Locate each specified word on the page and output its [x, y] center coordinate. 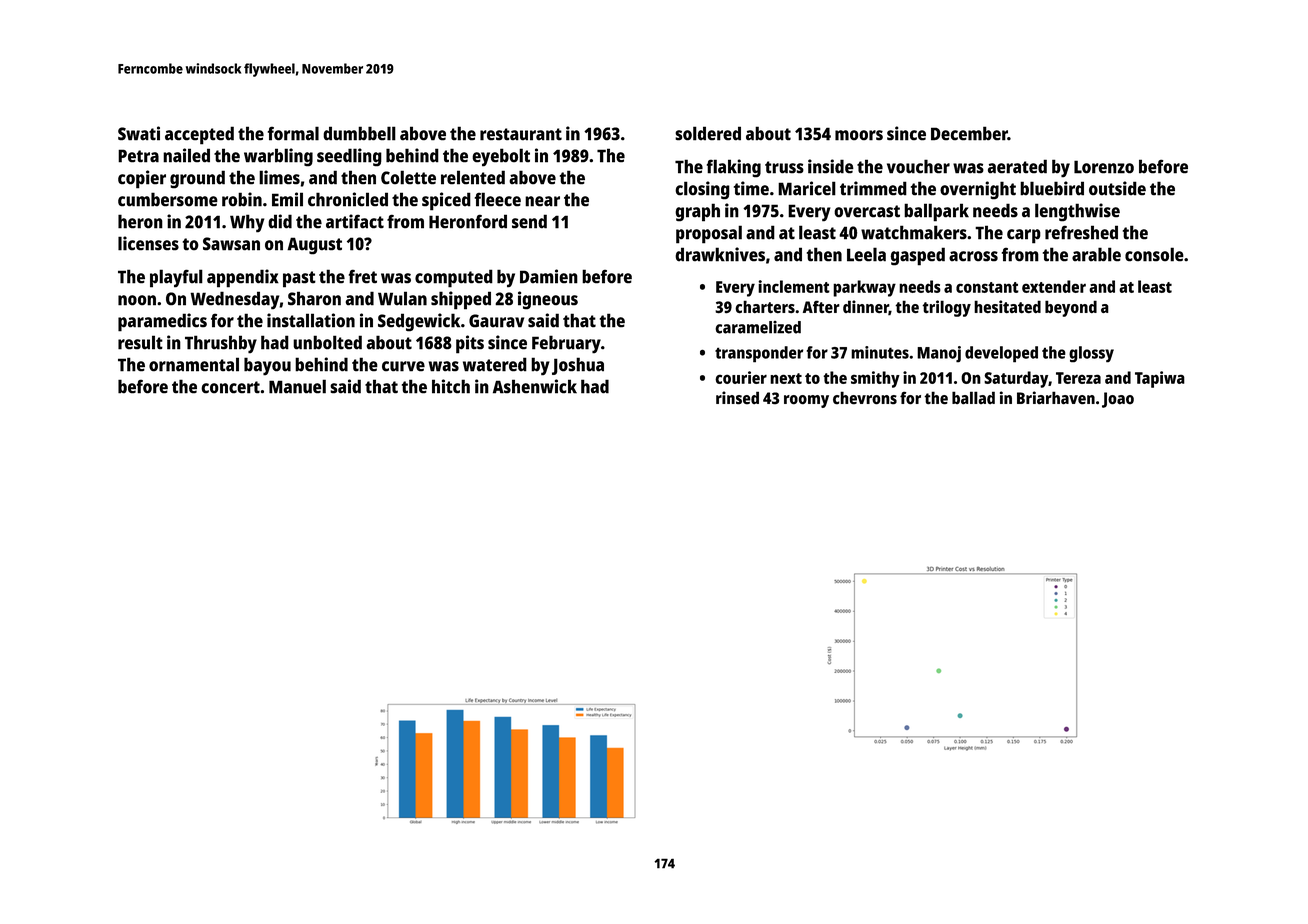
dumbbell [359, 133]
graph [697, 212]
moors [859, 135]
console [1154, 254]
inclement [794, 286]
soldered [708, 133]
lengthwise [1077, 212]
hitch [451, 386]
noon [137, 300]
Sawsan [231, 244]
